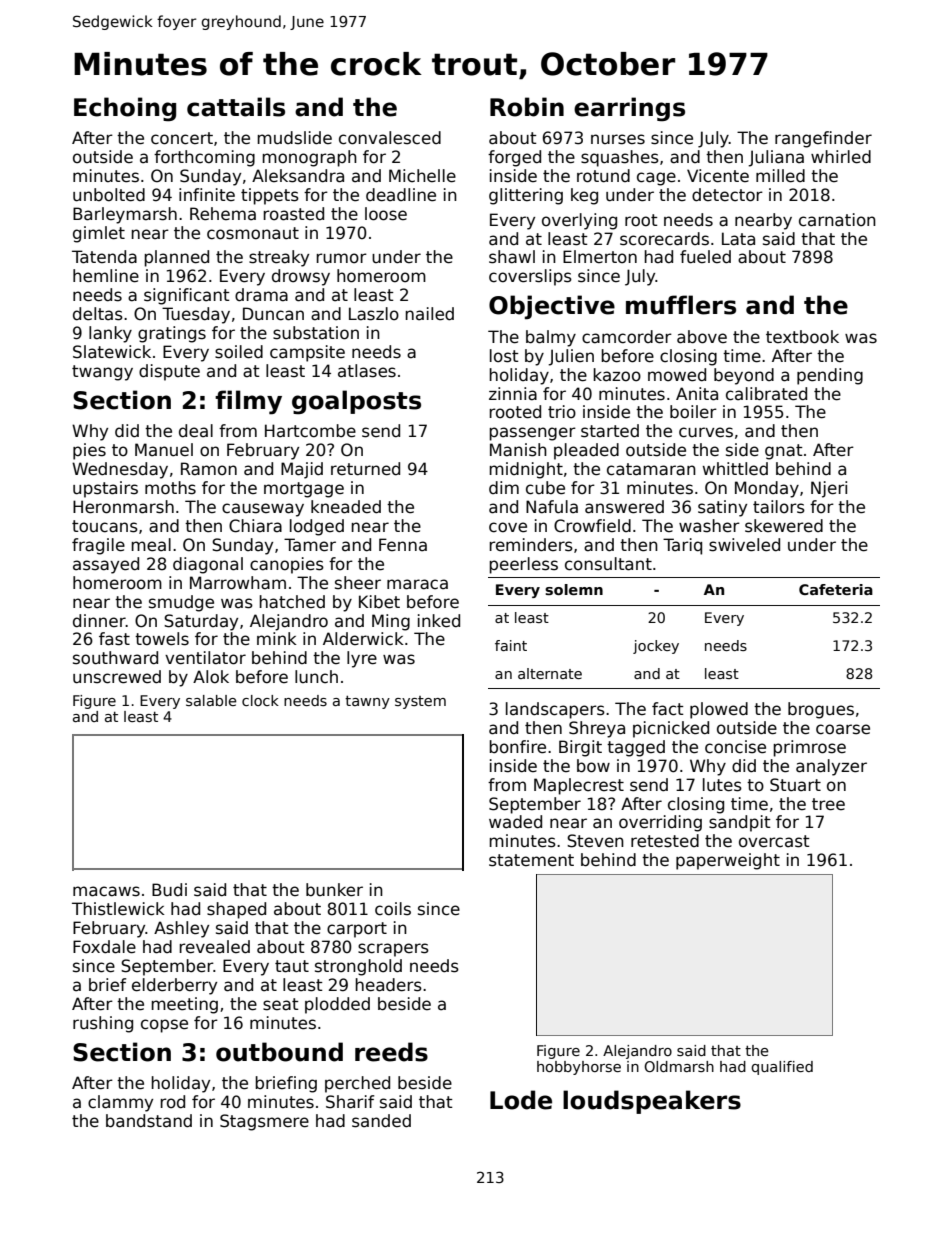  What do you see at coordinates (381, 1121) in the image?
I see `sanded` at bounding box center [381, 1121].
